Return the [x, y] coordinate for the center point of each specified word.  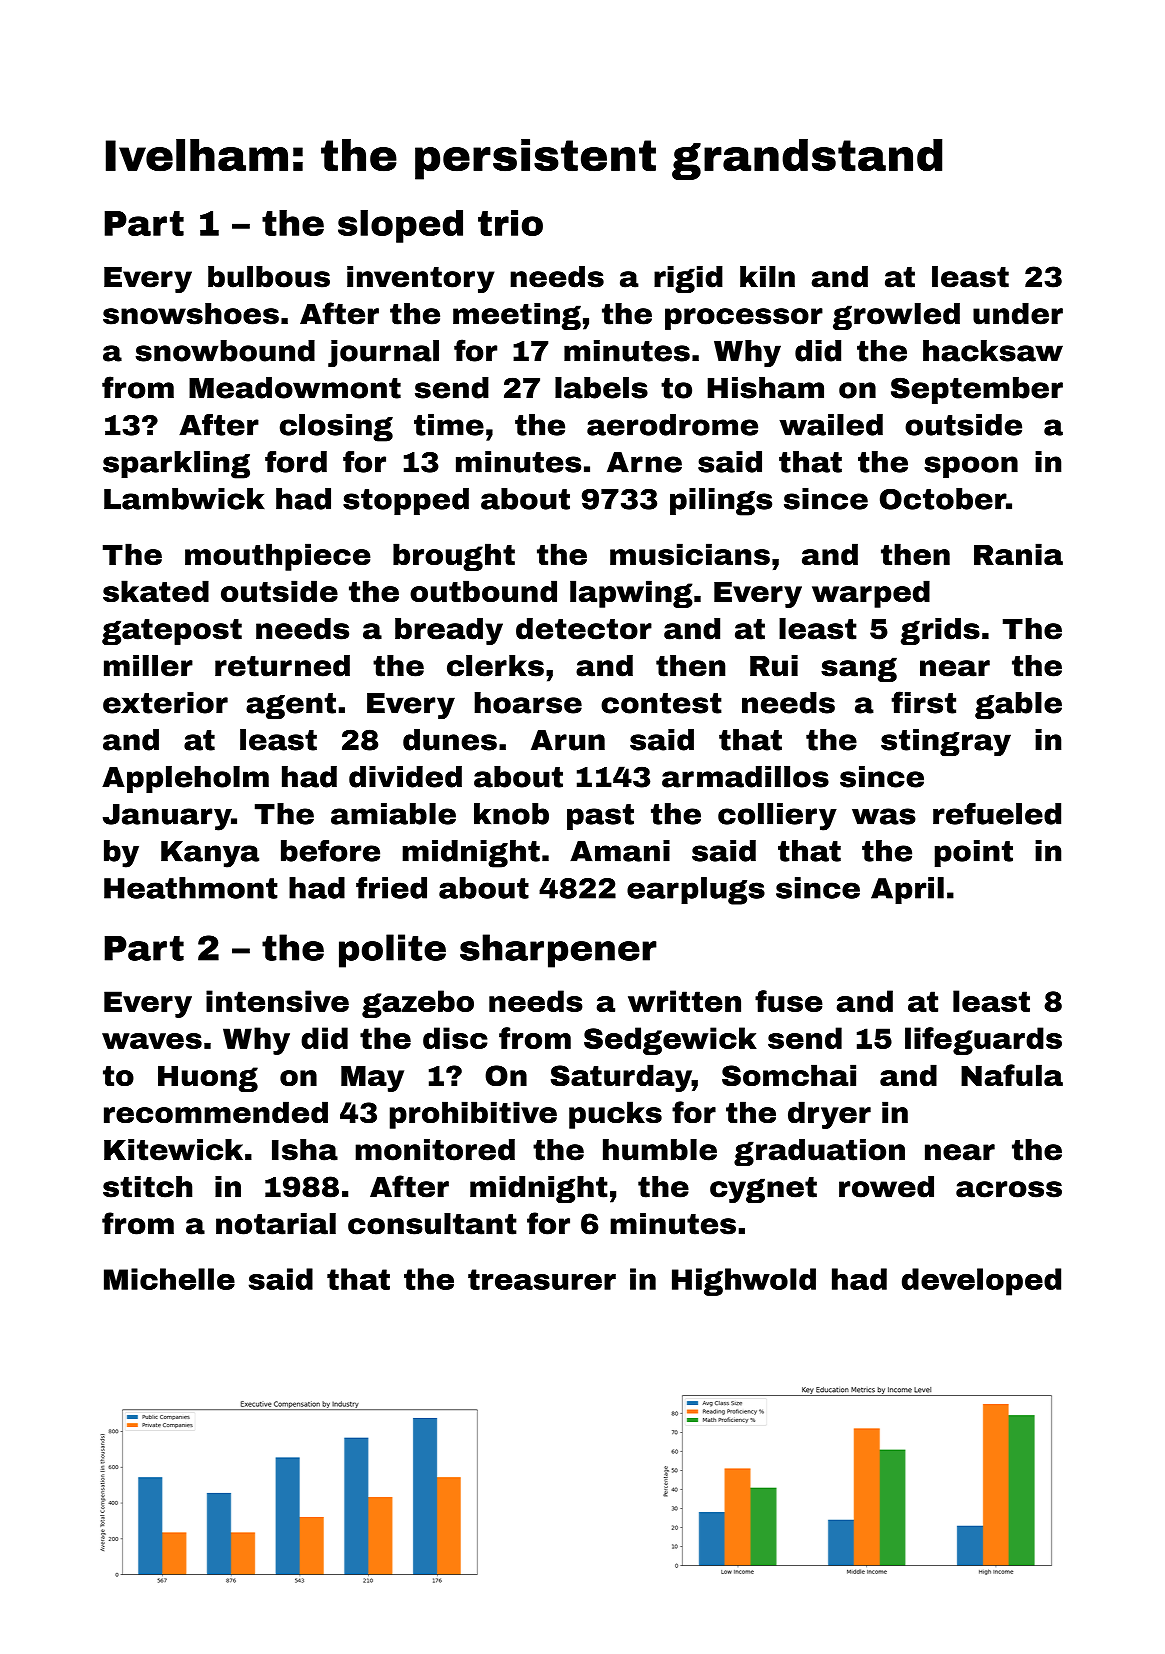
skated [156, 591]
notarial [276, 1224]
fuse [789, 1001]
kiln [767, 276]
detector [584, 629]
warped [871, 594]
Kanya [210, 854]
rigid [688, 279]
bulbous [269, 277]
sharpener [558, 951]
